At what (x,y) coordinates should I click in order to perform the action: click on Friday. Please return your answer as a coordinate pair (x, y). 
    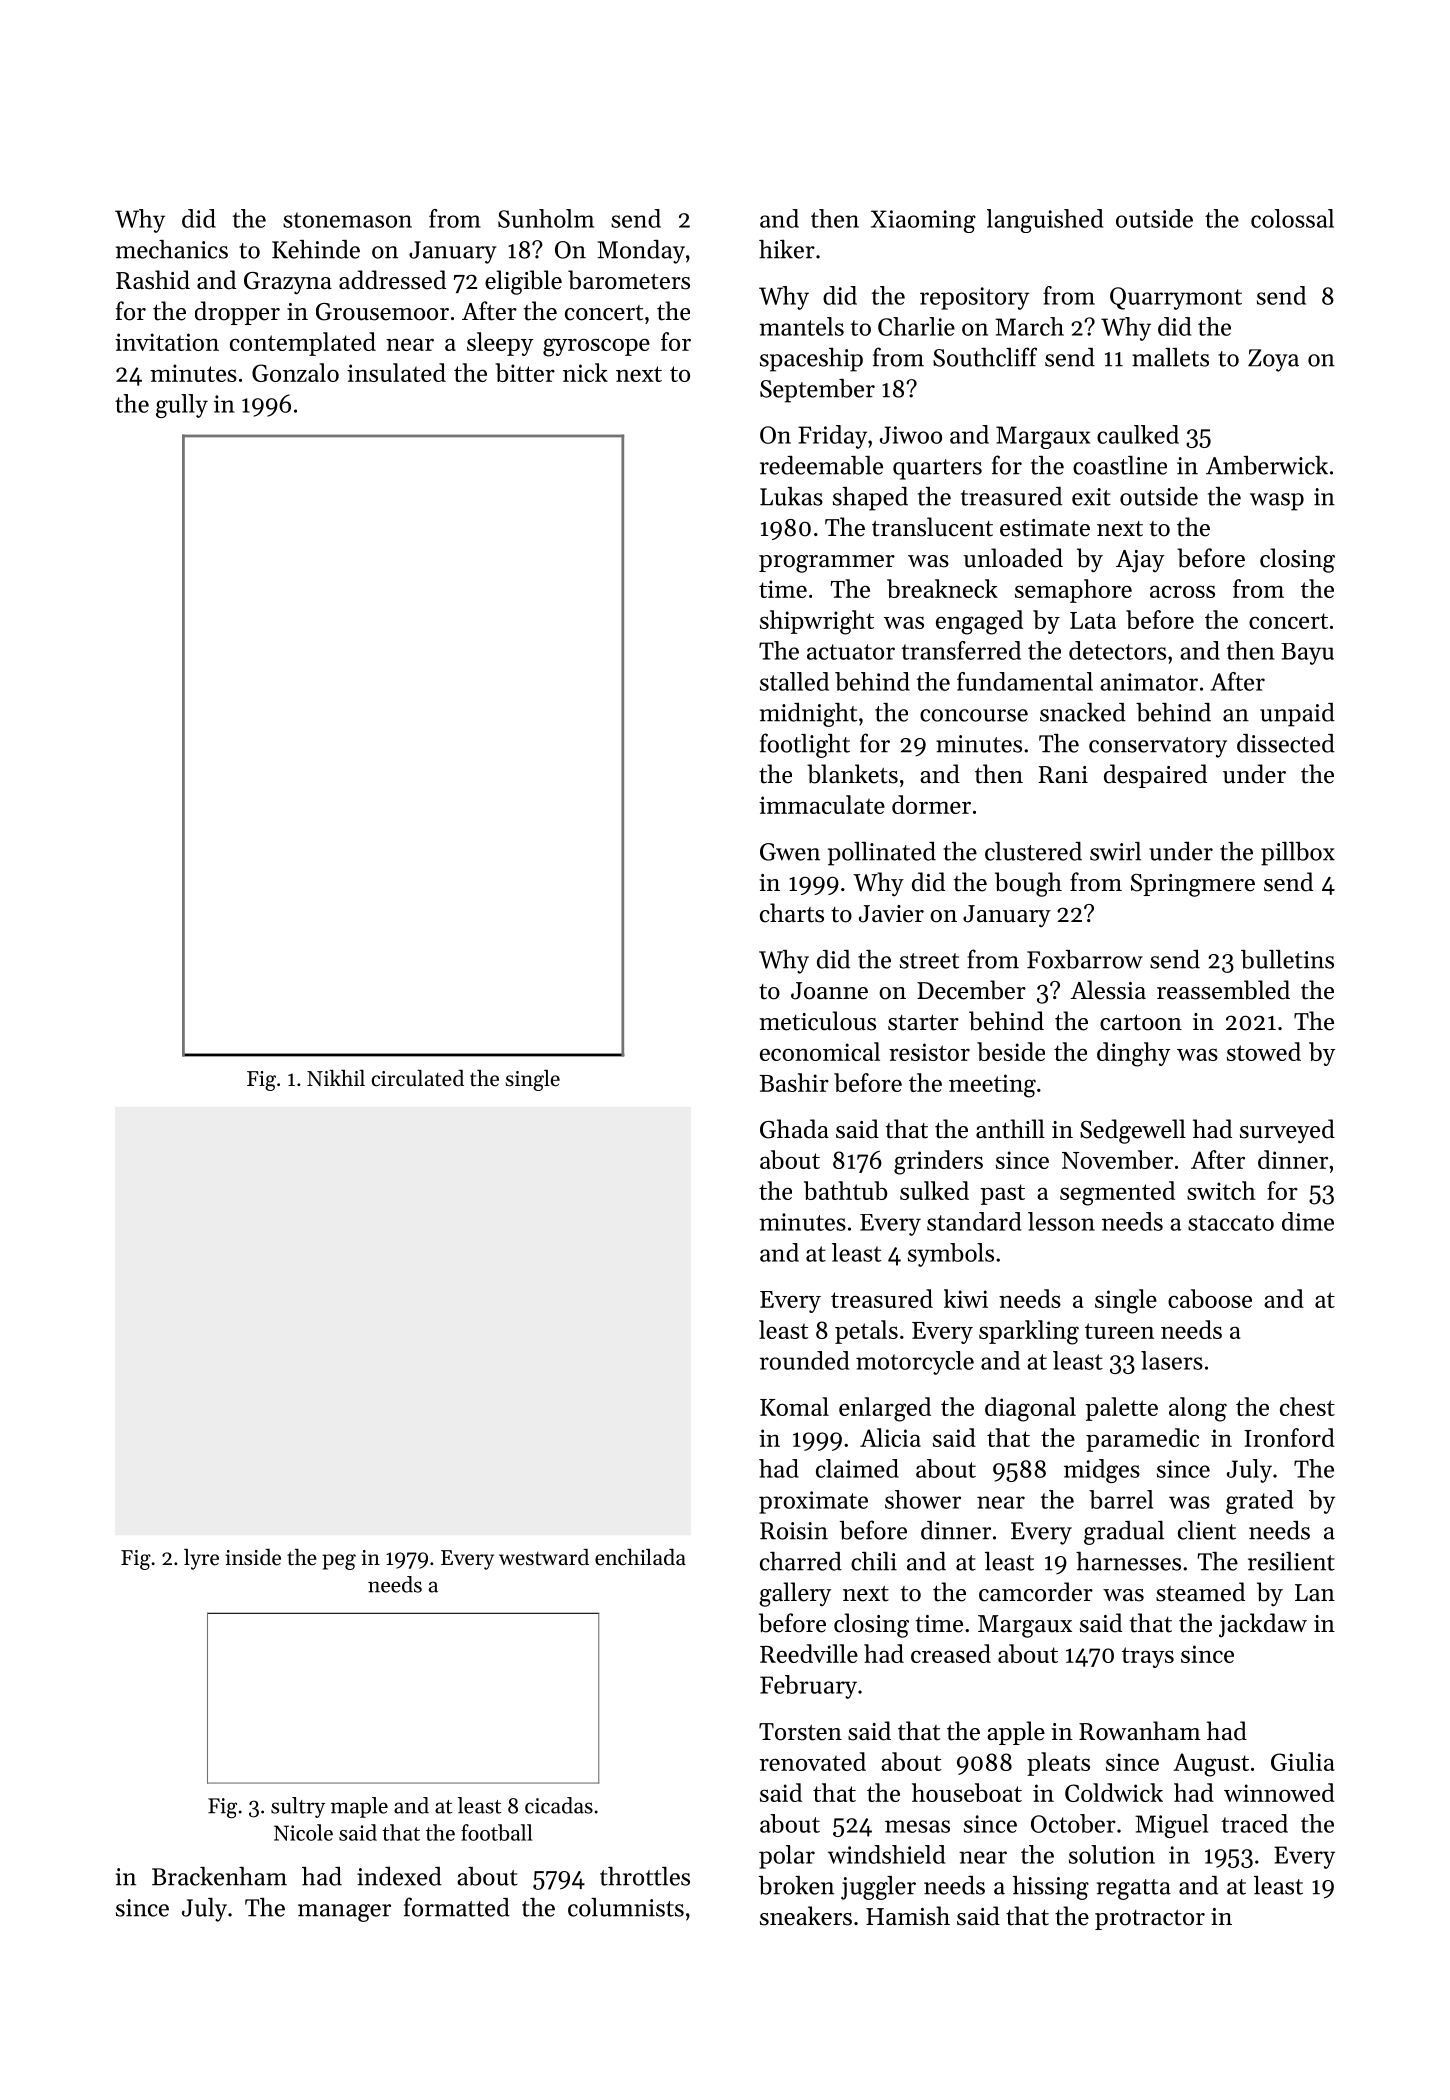
    Looking at the image, I should click on (832, 437).
